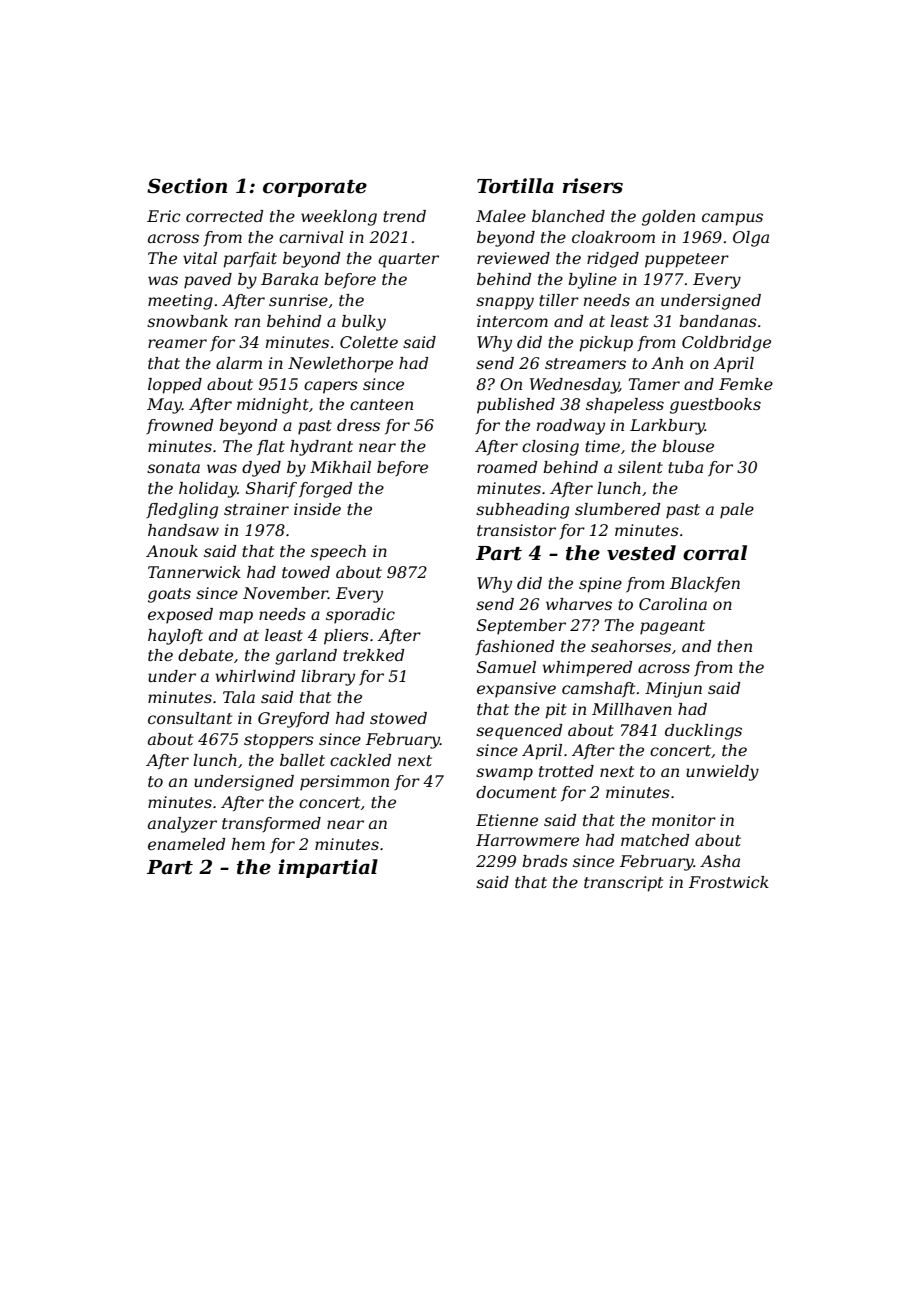 The image size is (924, 1311). I want to click on pageant, so click(672, 627).
